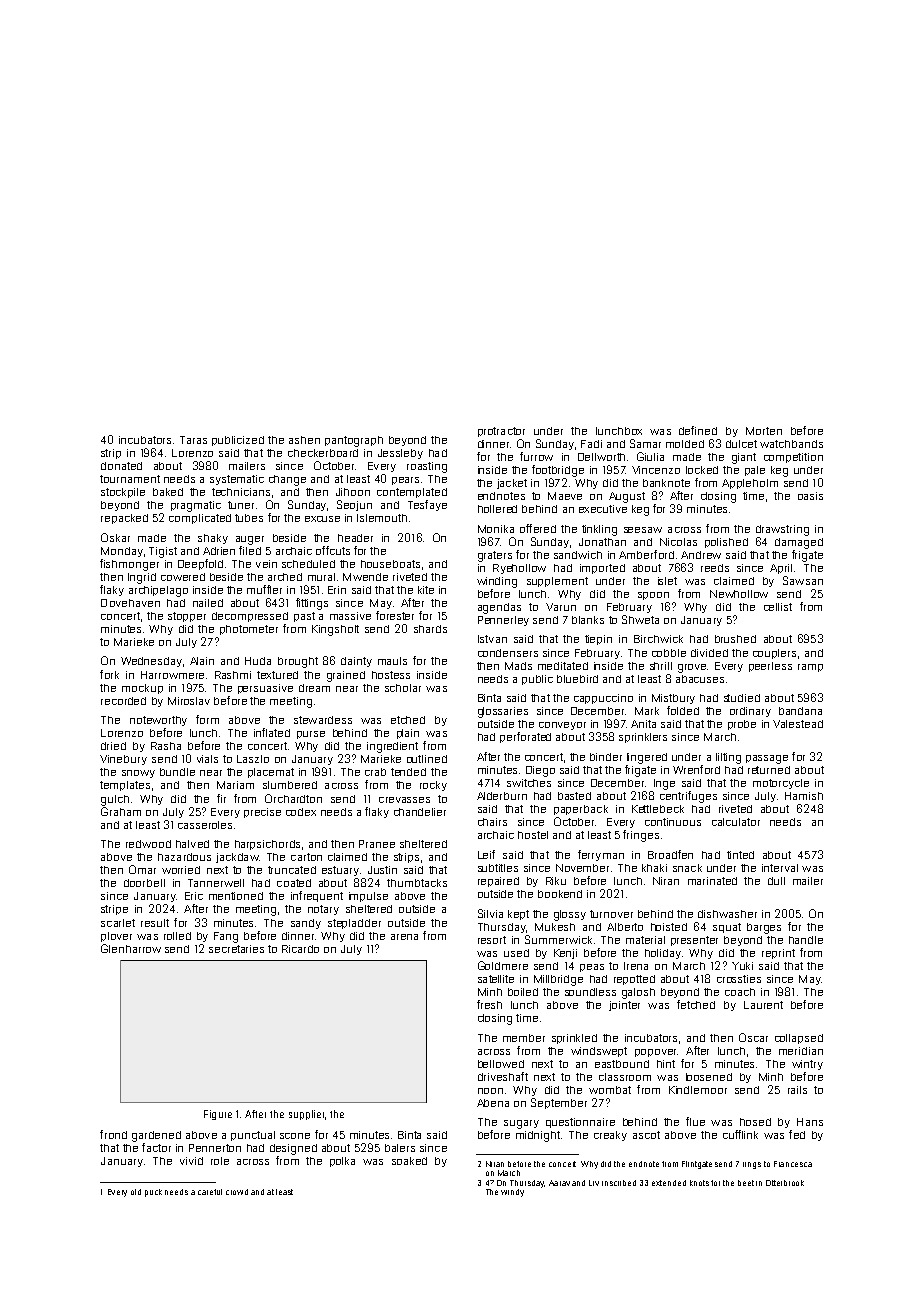 The height and width of the image is (1308, 924). What do you see at coordinates (782, 530) in the image?
I see `drawstring` at bounding box center [782, 530].
